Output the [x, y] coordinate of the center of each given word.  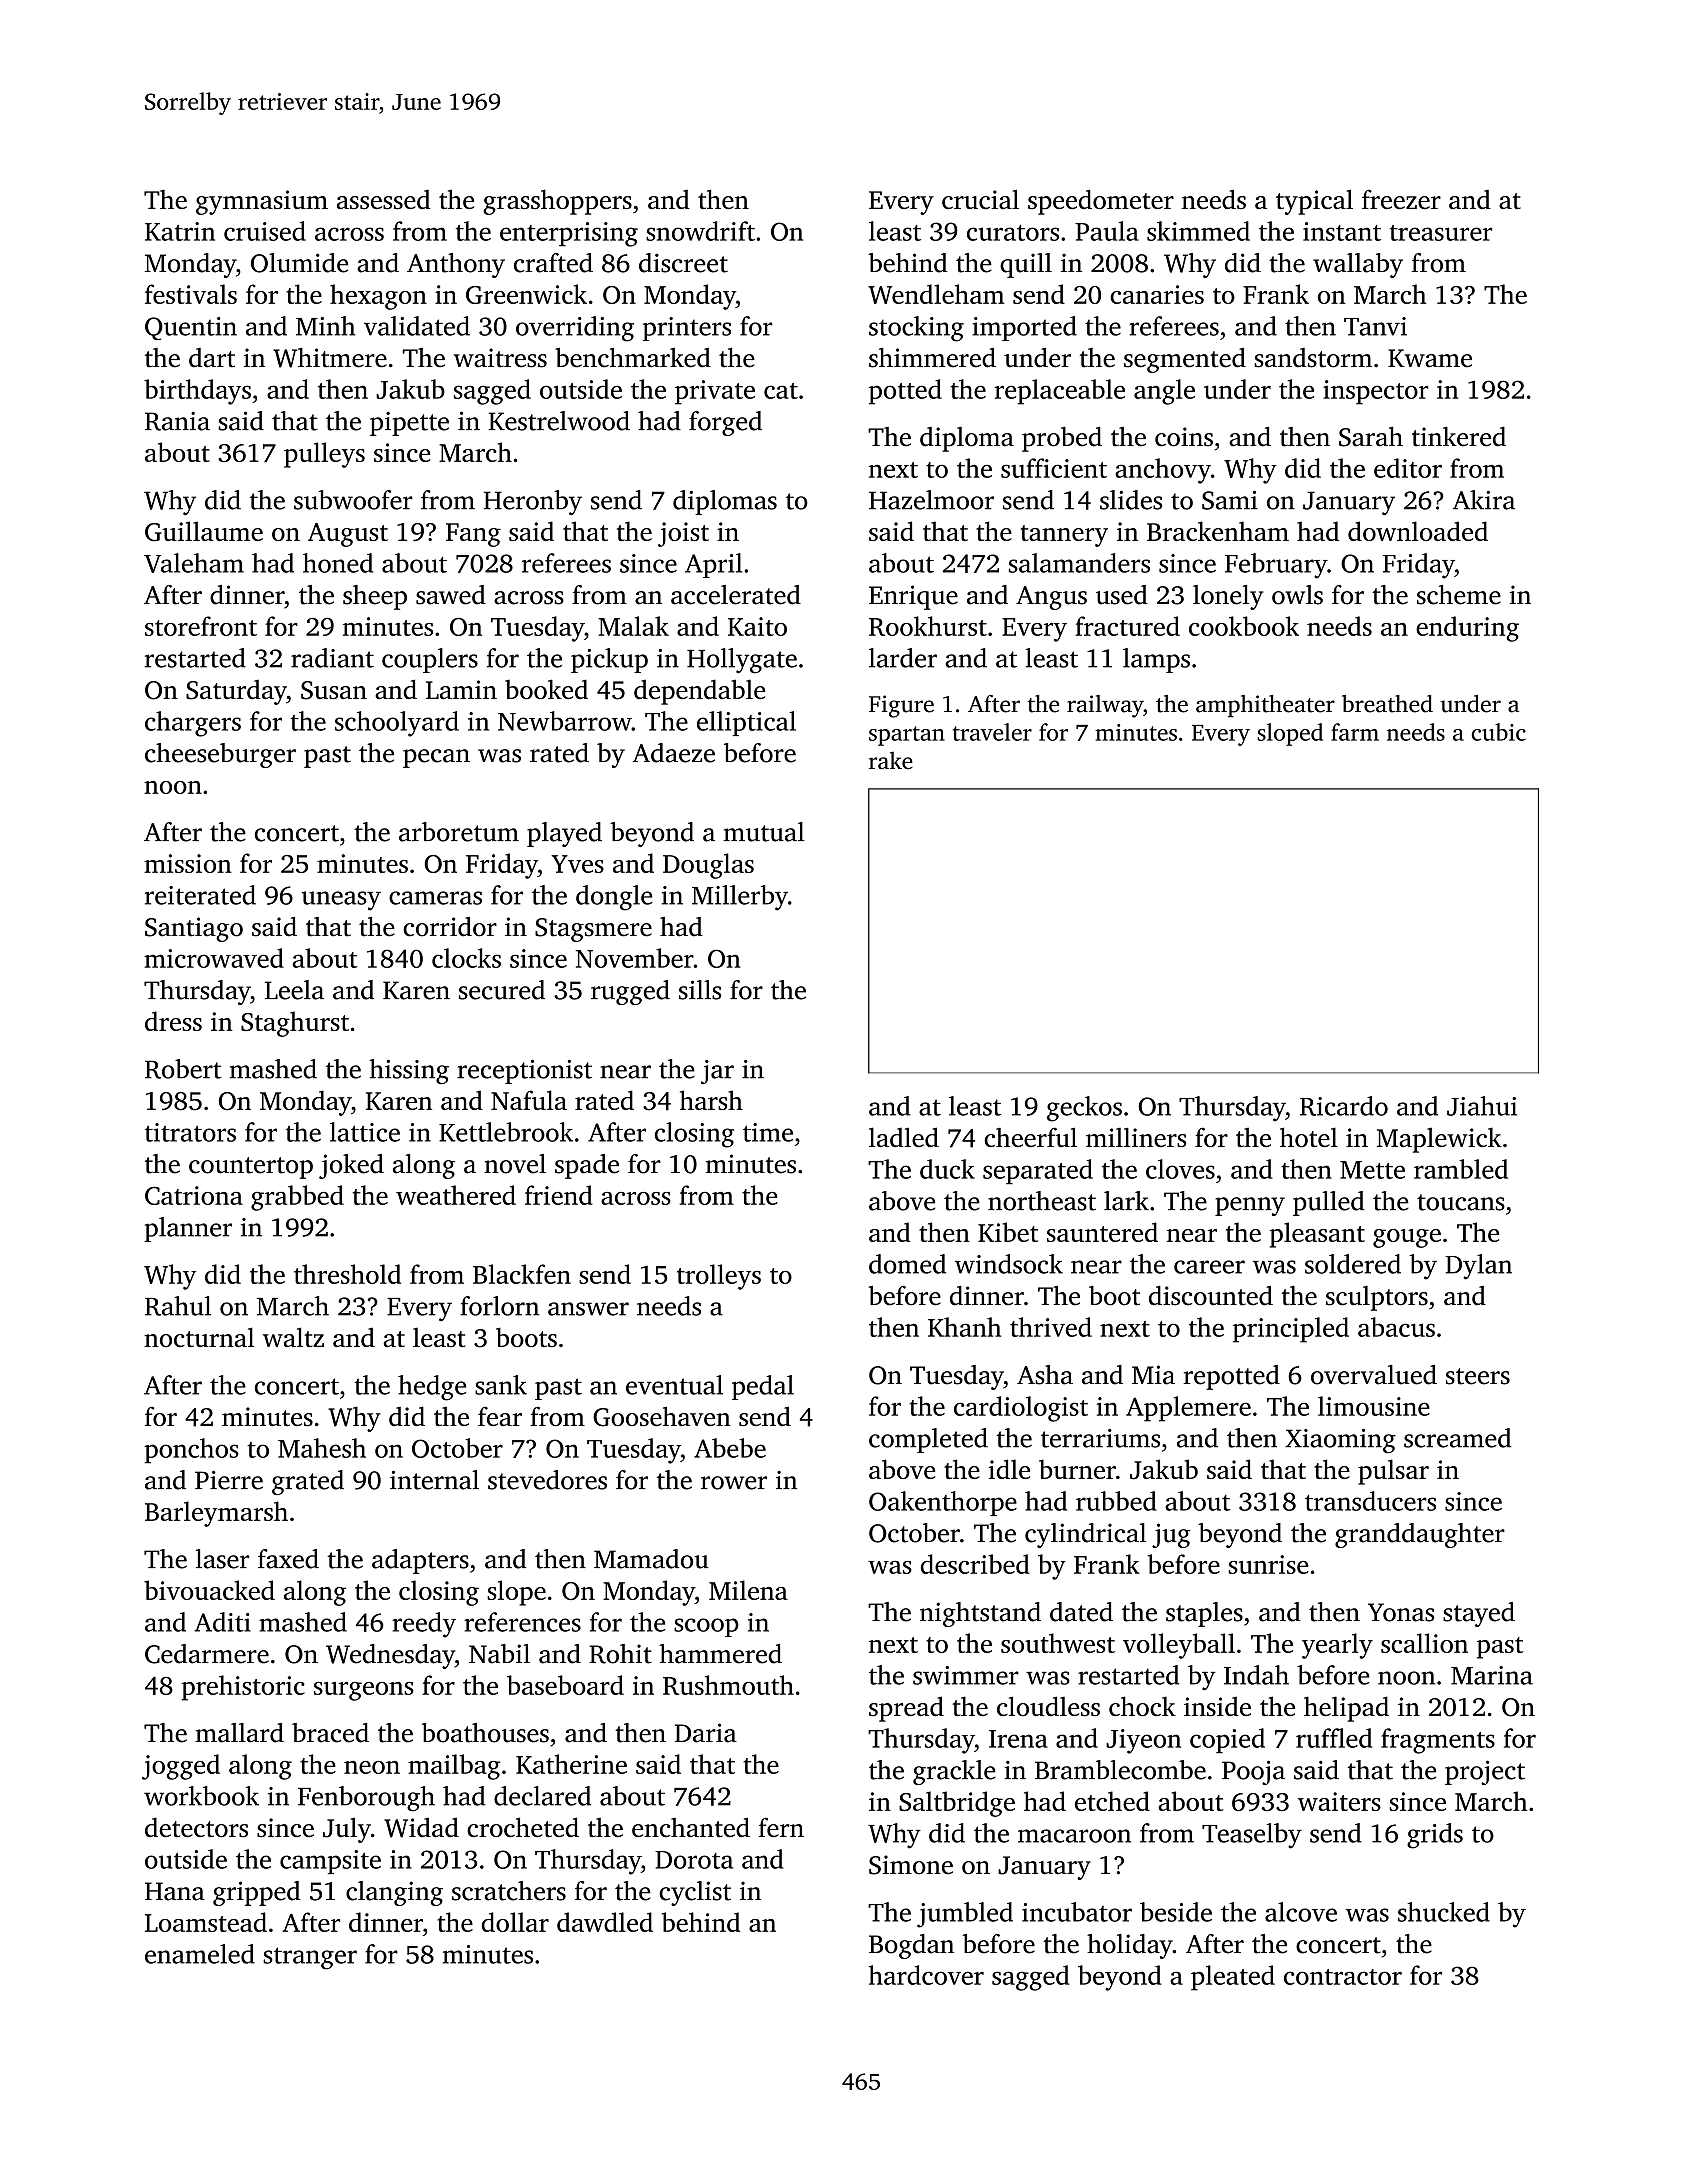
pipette [409, 424]
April [713, 565]
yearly [1337, 1646]
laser [223, 1559]
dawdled [605, 1922]
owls [1297, 595]
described [975, 1564]
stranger [310, 1958]
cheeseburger [220, 755]
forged [725, 423]
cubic [1499, 732]
